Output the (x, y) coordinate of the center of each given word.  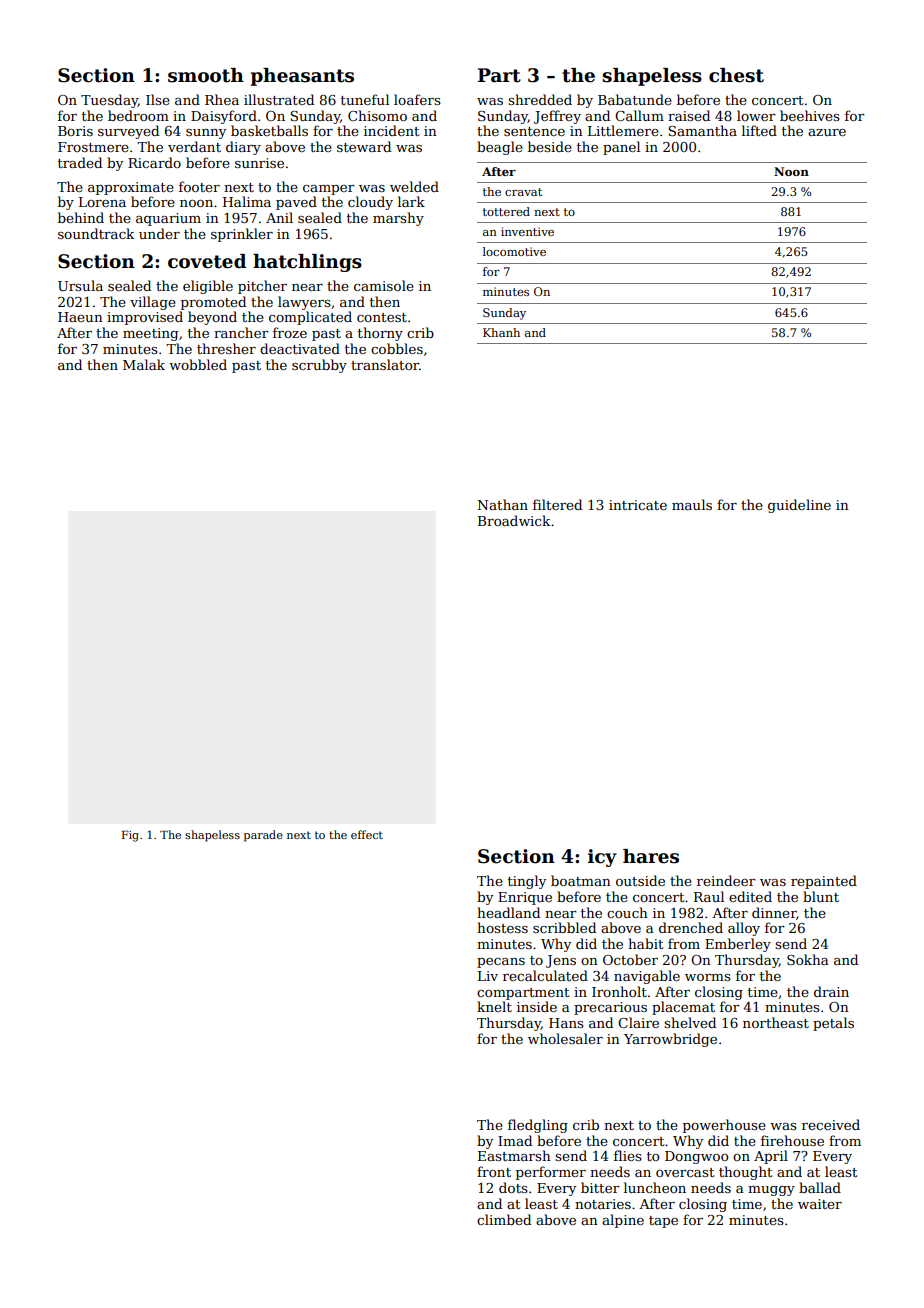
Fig (130, 836)
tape (663, 1222)
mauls (692, 504)
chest (736, 75)
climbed (504, 1219)
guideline (799, 506)
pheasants (302, 77)
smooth (206, 75)
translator (385, 364)
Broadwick (514, 520)
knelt (494, 1006)
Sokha (808, 959)
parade (263, 836)
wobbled (198, 364)
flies (628, 1155)
